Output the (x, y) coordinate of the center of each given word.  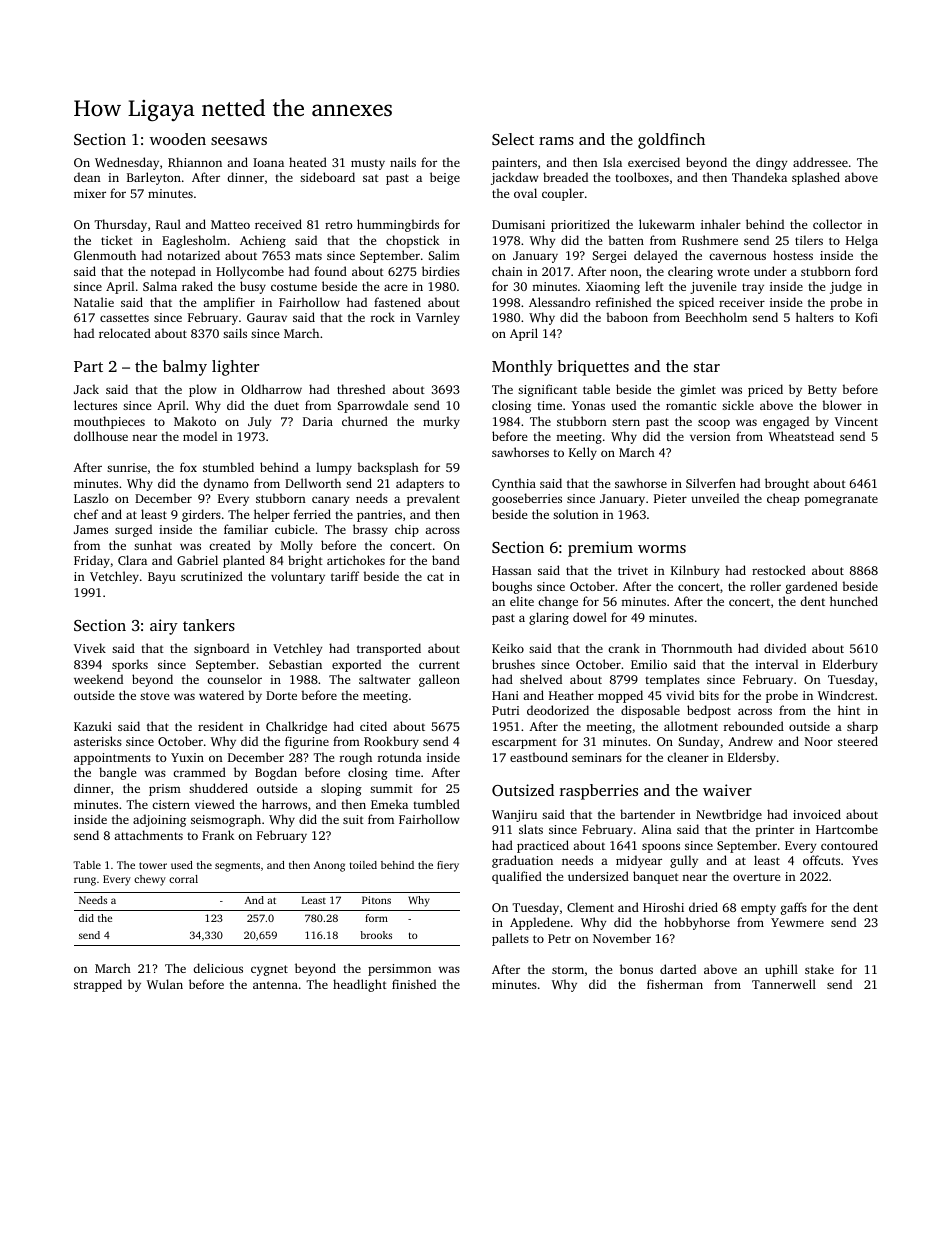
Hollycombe (250, 272)
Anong (329, 866)
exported (356, 665)
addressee (820, 162)
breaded (565, 177)
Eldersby (752, 758)
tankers (209, 625)
